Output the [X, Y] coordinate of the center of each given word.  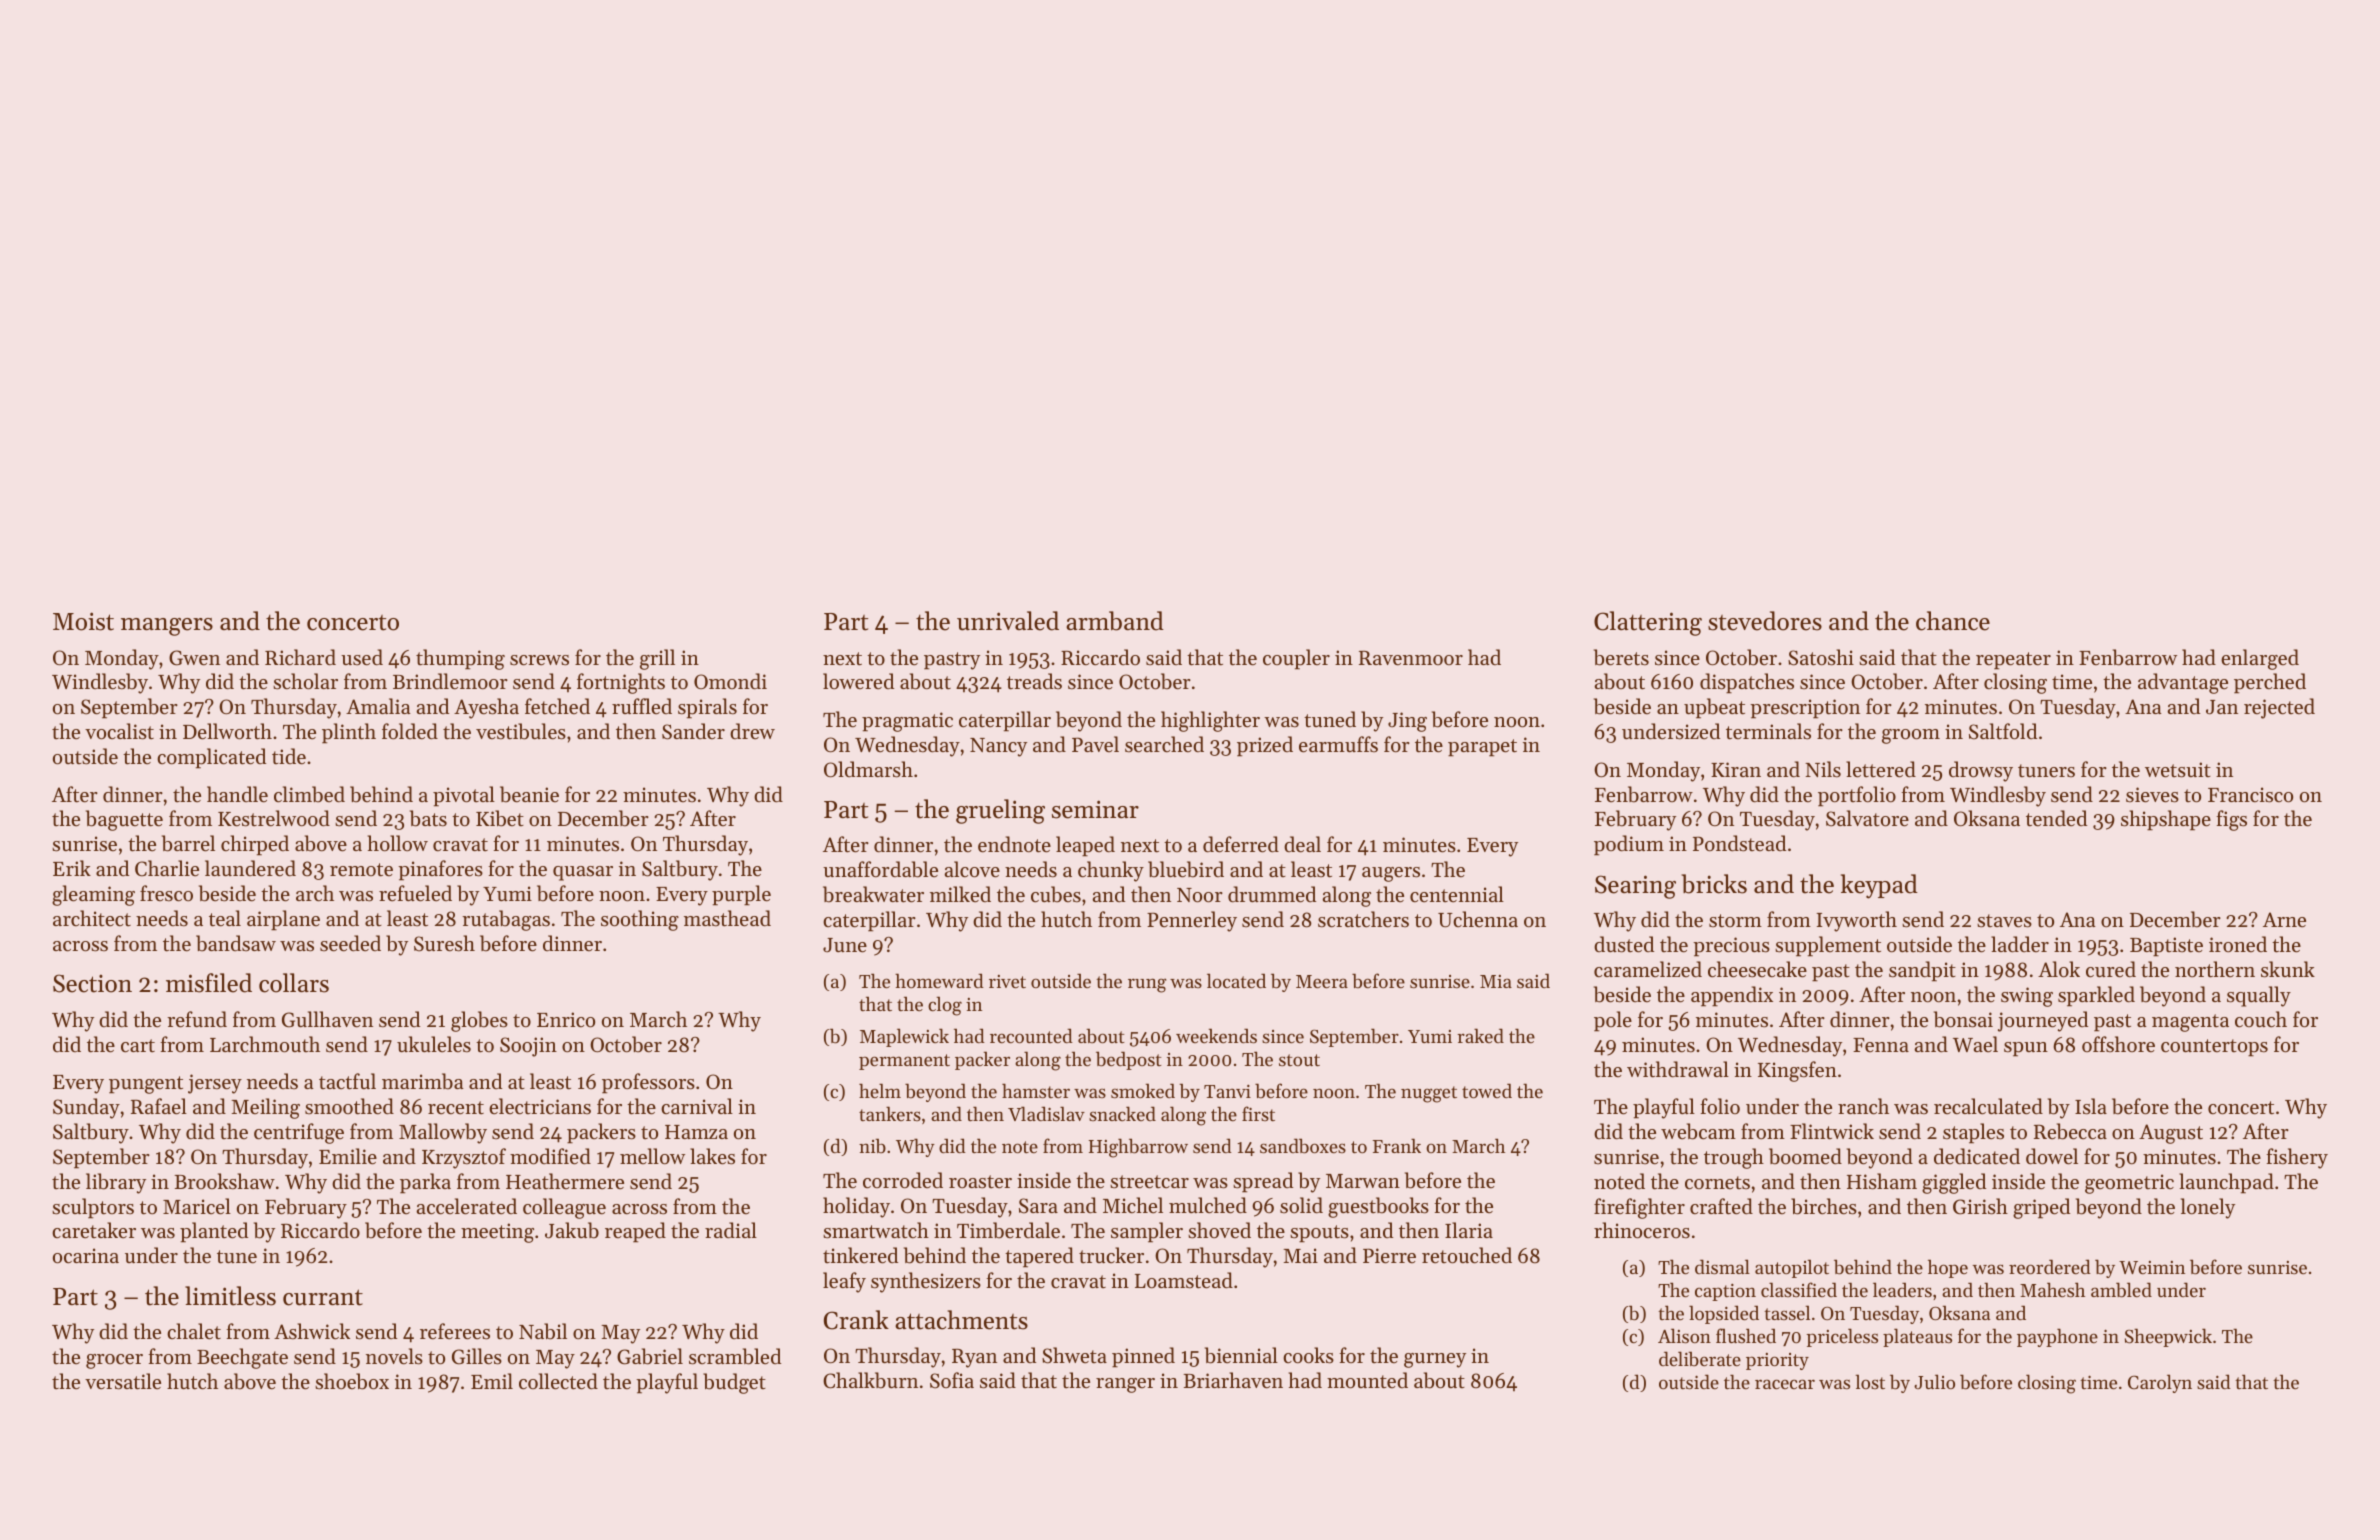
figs [2231, 820]
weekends [1216, 1035]
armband [1115, 621]
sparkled [2096, 996]
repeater [2013, 661]
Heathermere [565, 1181]
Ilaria [1469, 1230]
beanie [529, 794]
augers [1391, 874]
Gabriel [650, 1356]
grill [657, 659]
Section [92, 983]
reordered [2050, 1266]
